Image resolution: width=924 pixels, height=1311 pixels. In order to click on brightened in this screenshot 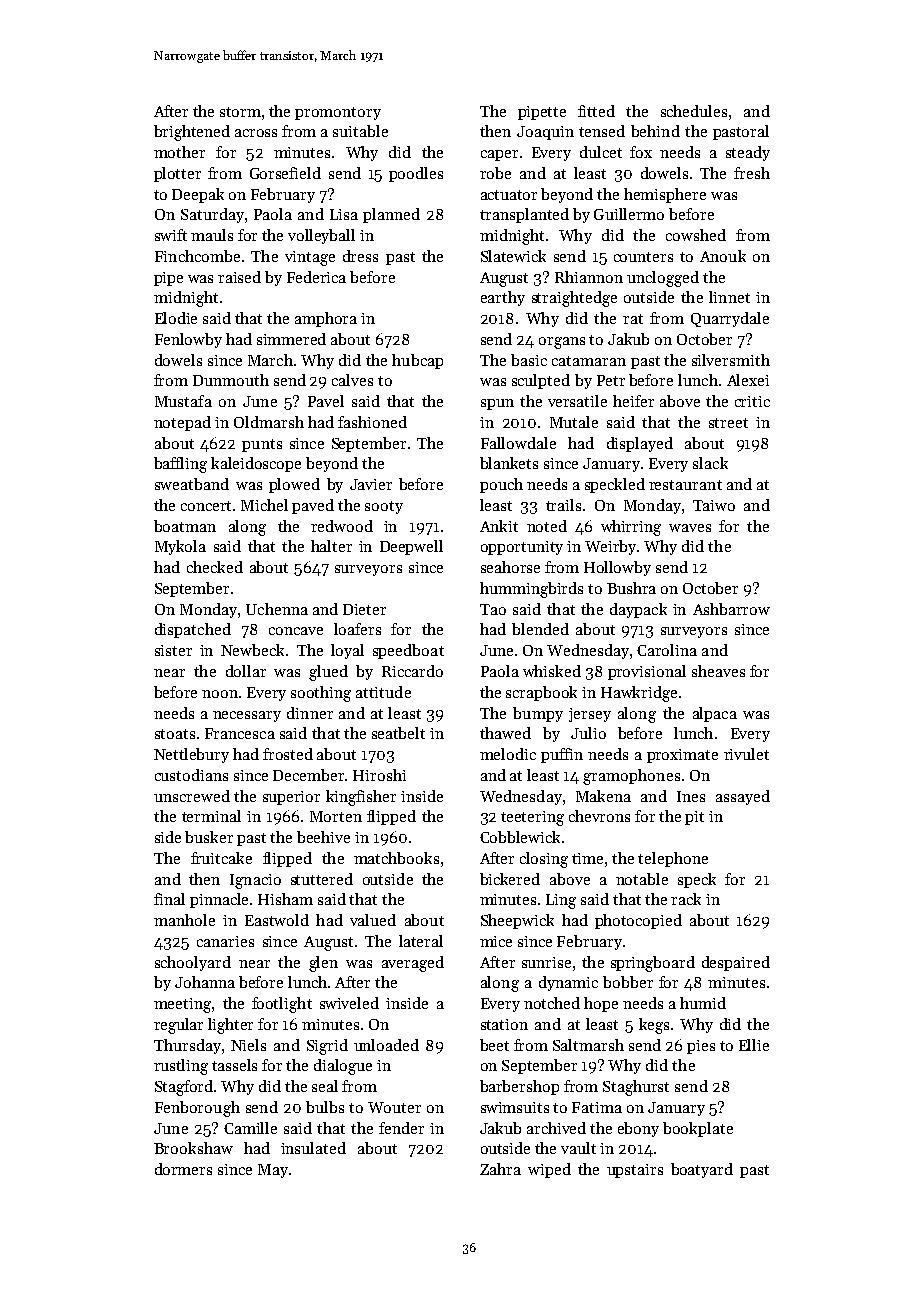, I will do `click(192, 133)`.
